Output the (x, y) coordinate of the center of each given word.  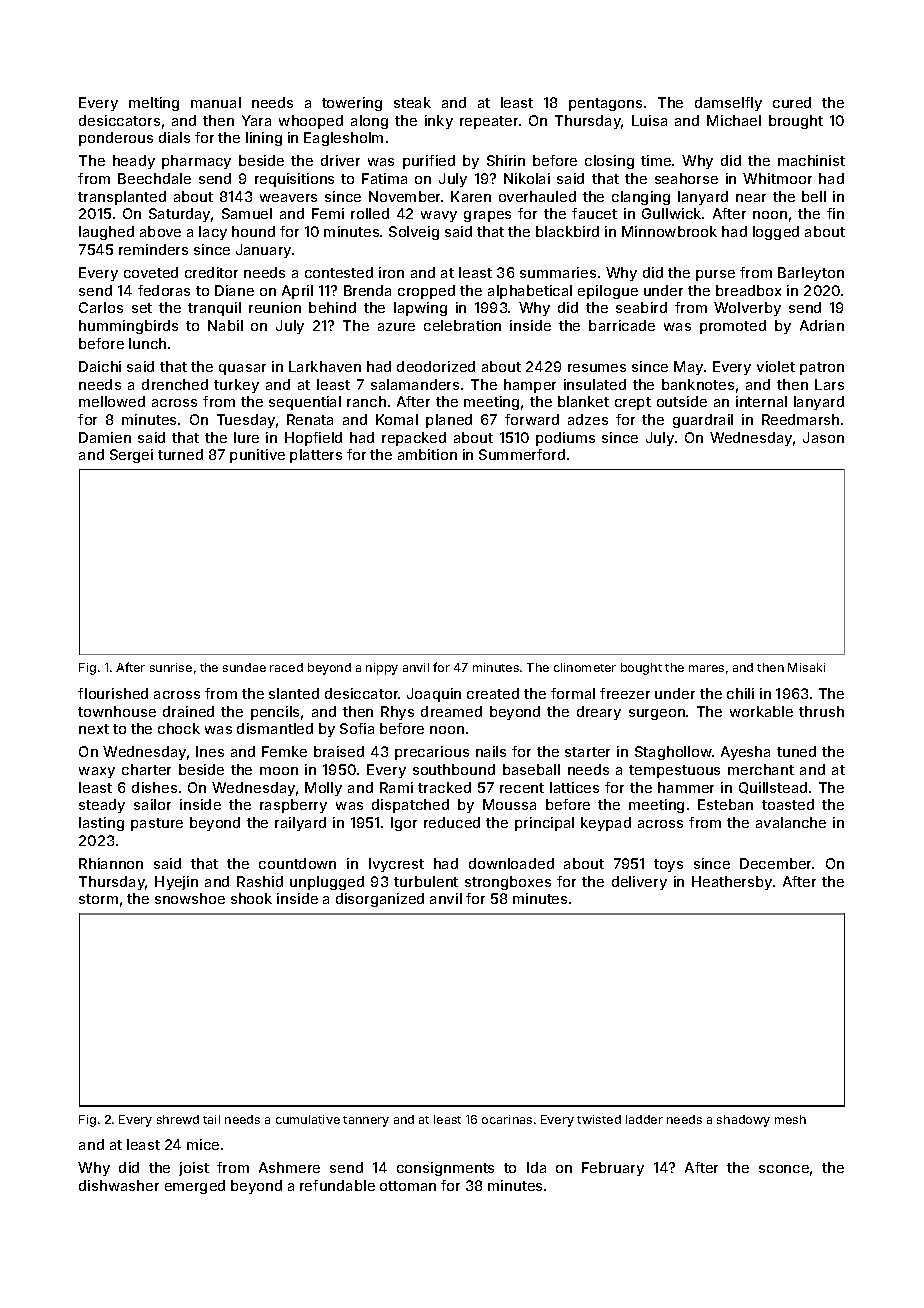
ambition (427, 454)
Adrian (822, 325)
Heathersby (732, 883)
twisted (599, 1119)
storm (98, 899)
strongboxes (508, 883)
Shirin (506, 160)
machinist (811, 160)
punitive (257, 456)
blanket (583, 401)
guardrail (703, 421)
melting (154, 104)
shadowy (743, 1121)
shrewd (178, 1119)
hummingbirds (128, 327)
